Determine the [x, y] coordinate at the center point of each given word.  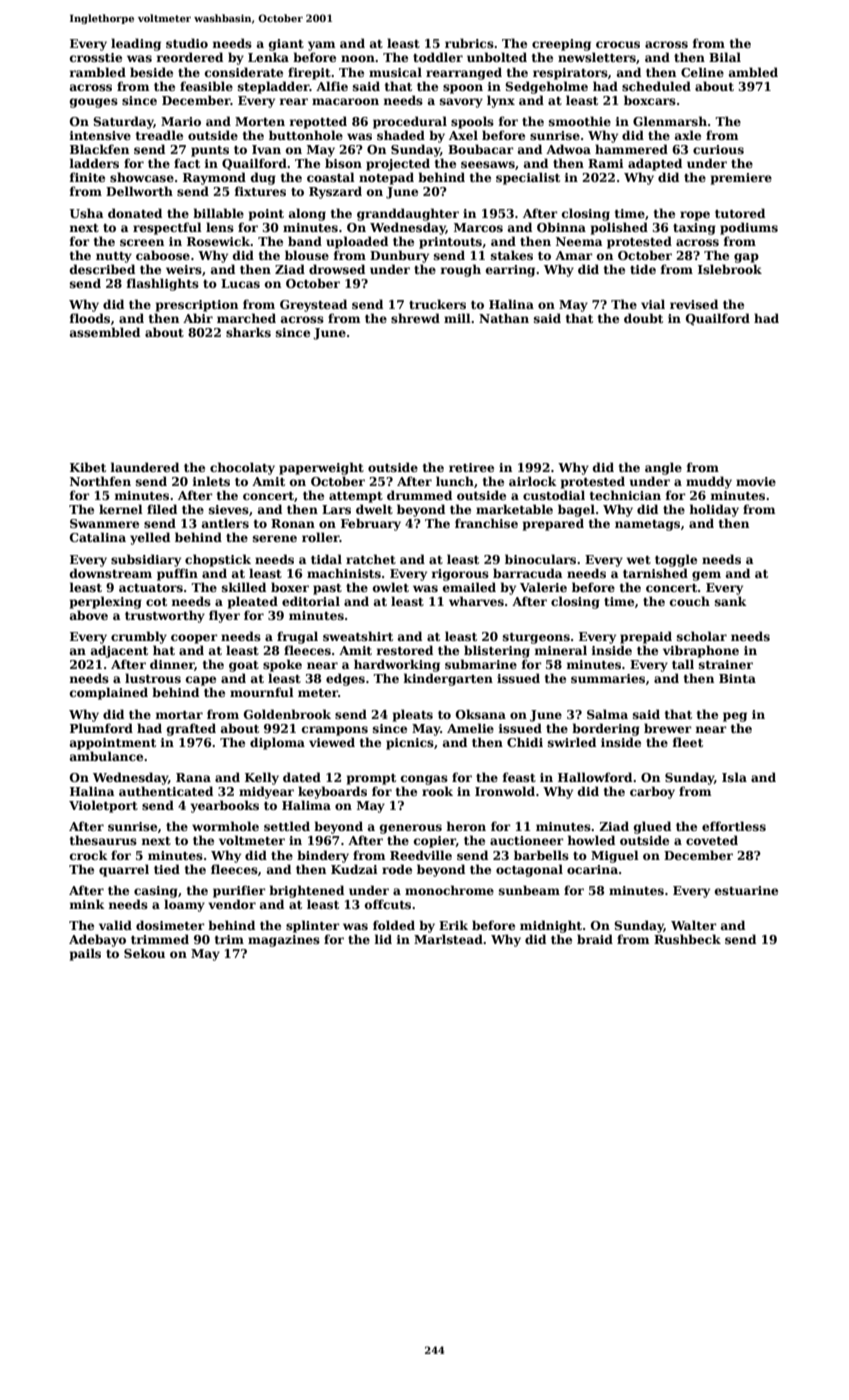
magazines [284, 941]
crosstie [96, 57]
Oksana [481, 714]
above [89, 615]
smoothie [580, 121]
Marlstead [448, 939]
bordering [606, 729]
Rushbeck [687, 939]
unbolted [497, 57]
